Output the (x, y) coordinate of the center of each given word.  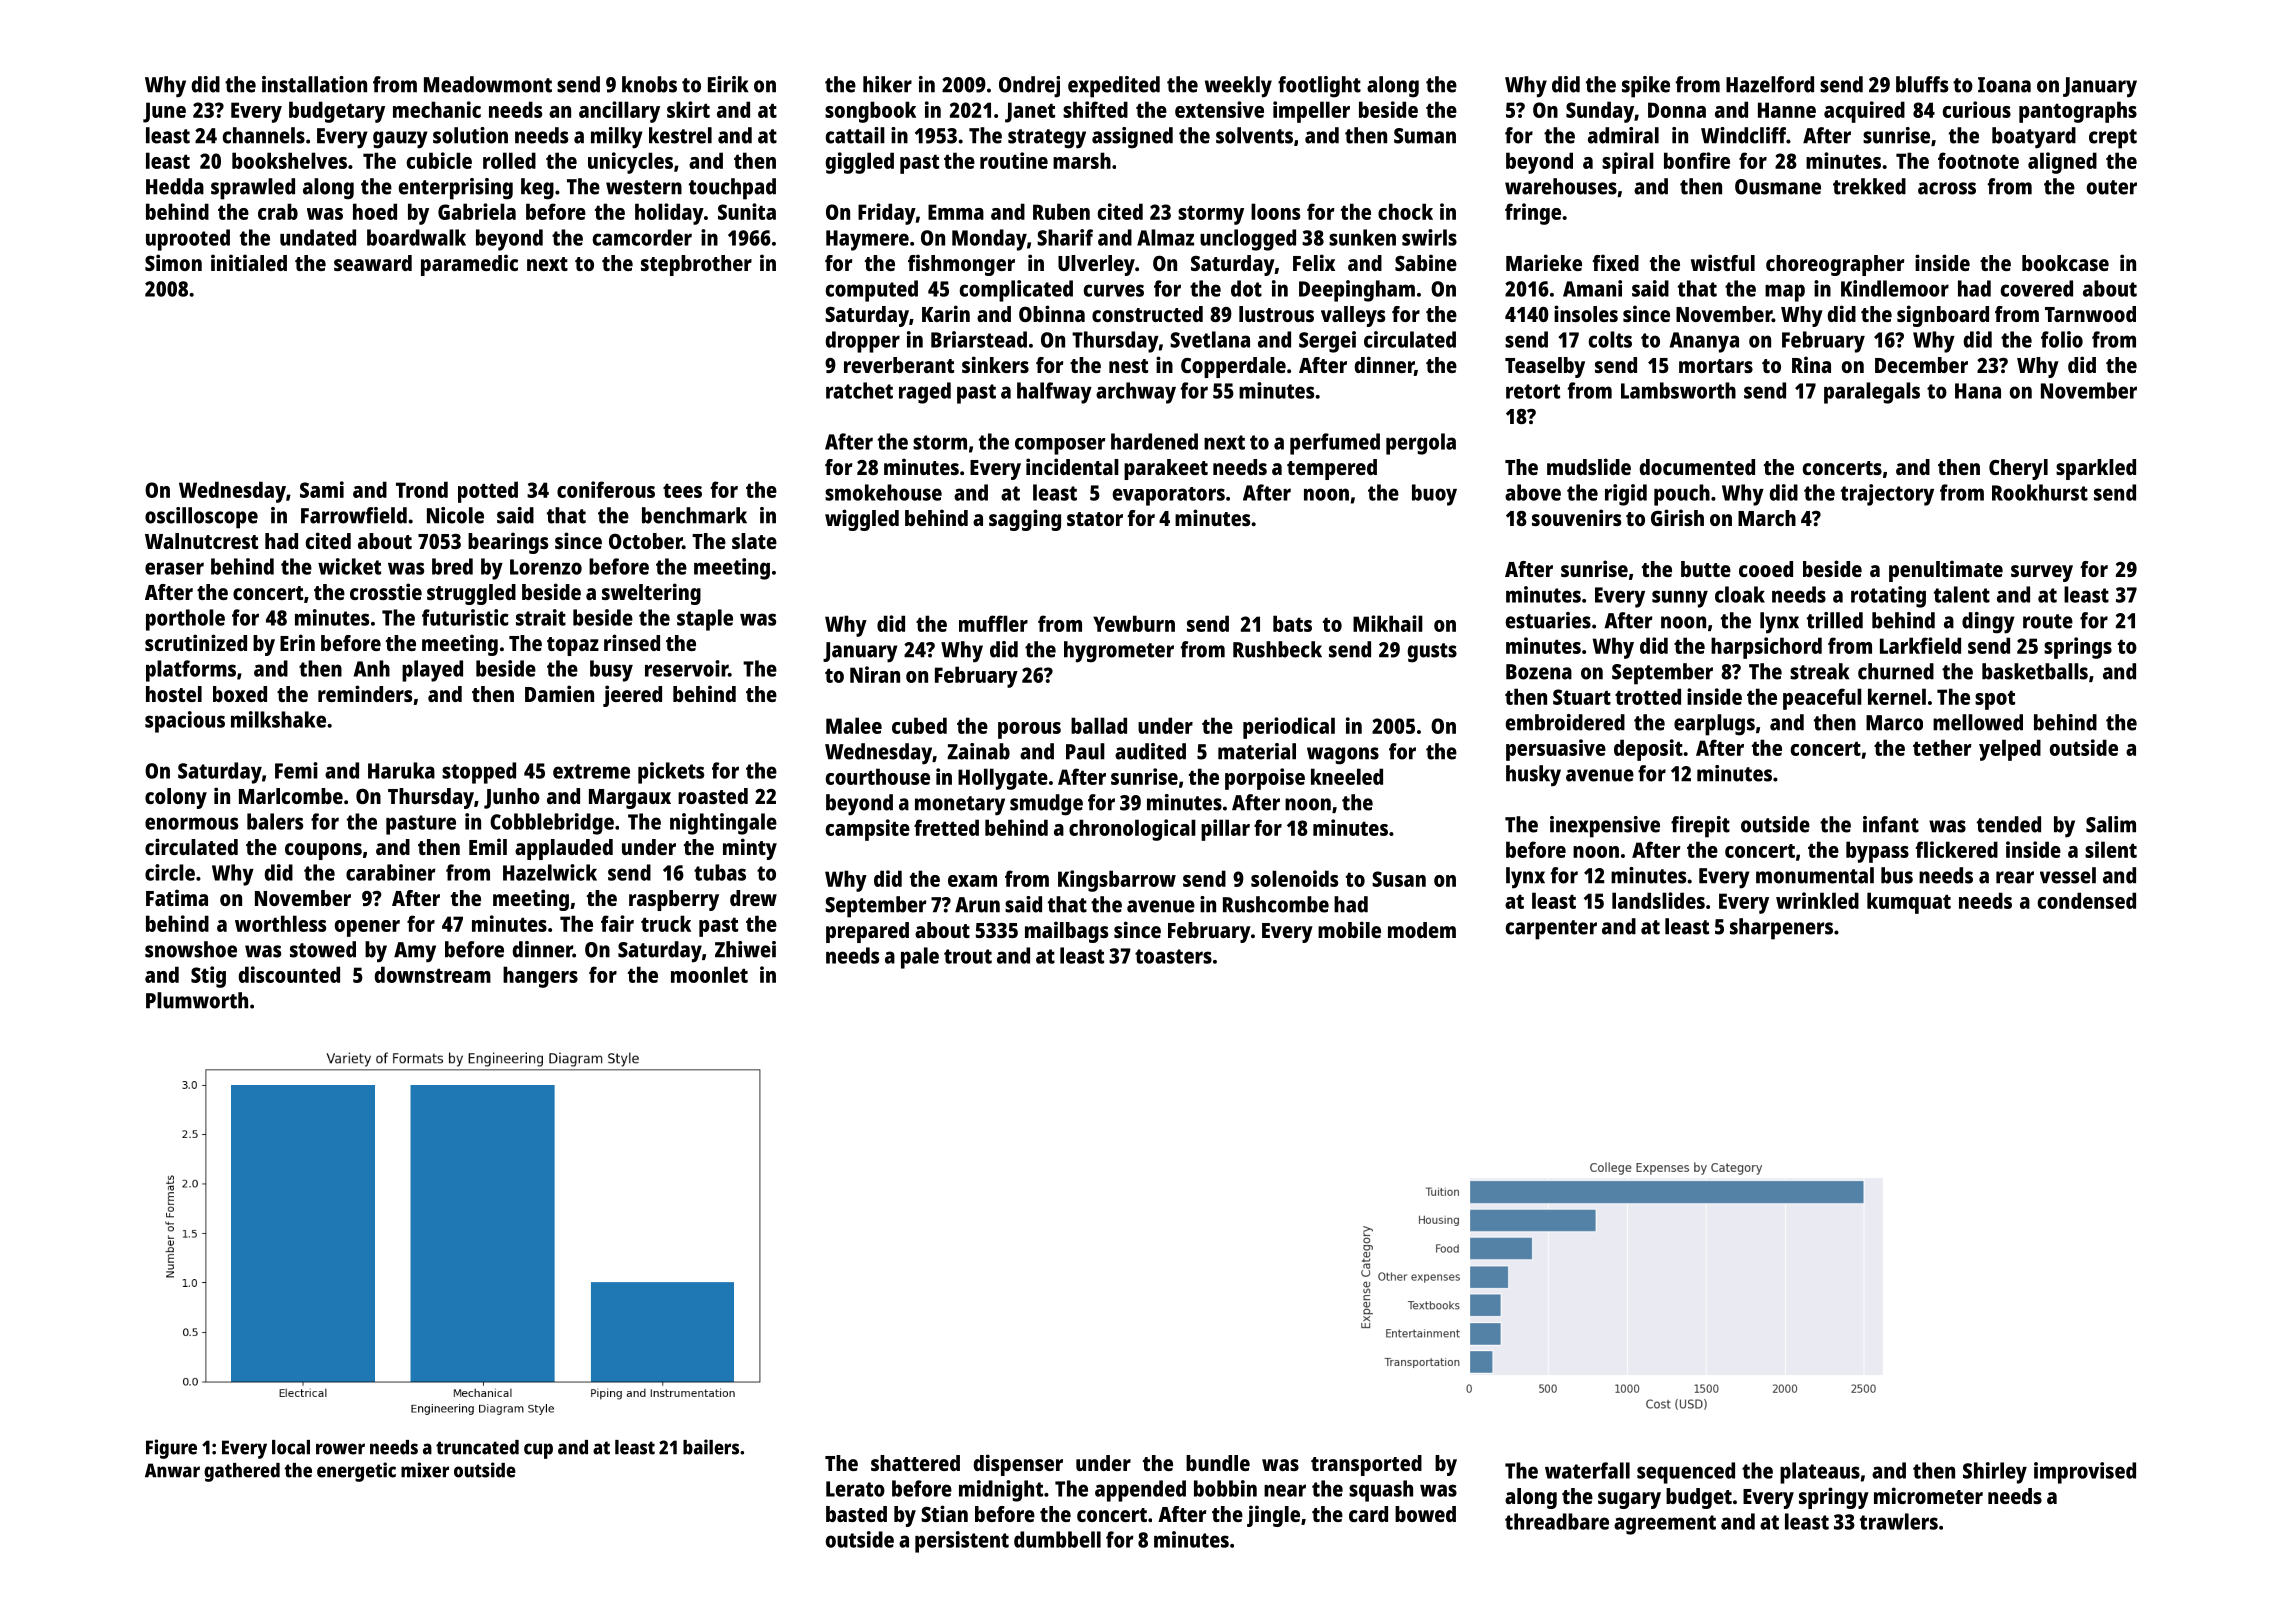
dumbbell (1057, 1539)
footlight (1319, 87)
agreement (1665, 1525)
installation (314, 84)
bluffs (1922, 84)
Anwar (172, 1470)
